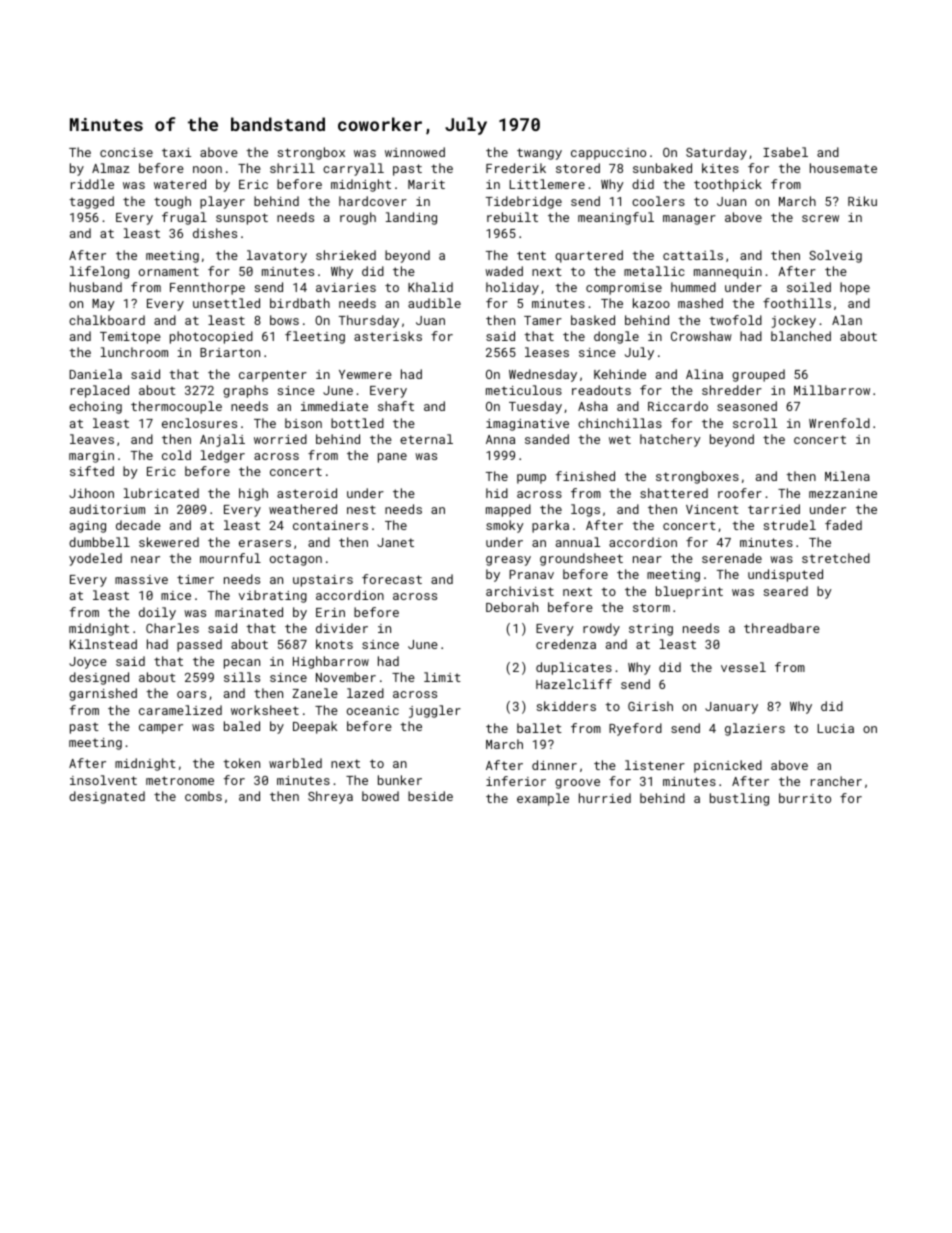 The width and height of the screenshot is (952, 1233). Describe the element at coordinates (330, 797) in the screenshot. I see `Shreya` at that location.
